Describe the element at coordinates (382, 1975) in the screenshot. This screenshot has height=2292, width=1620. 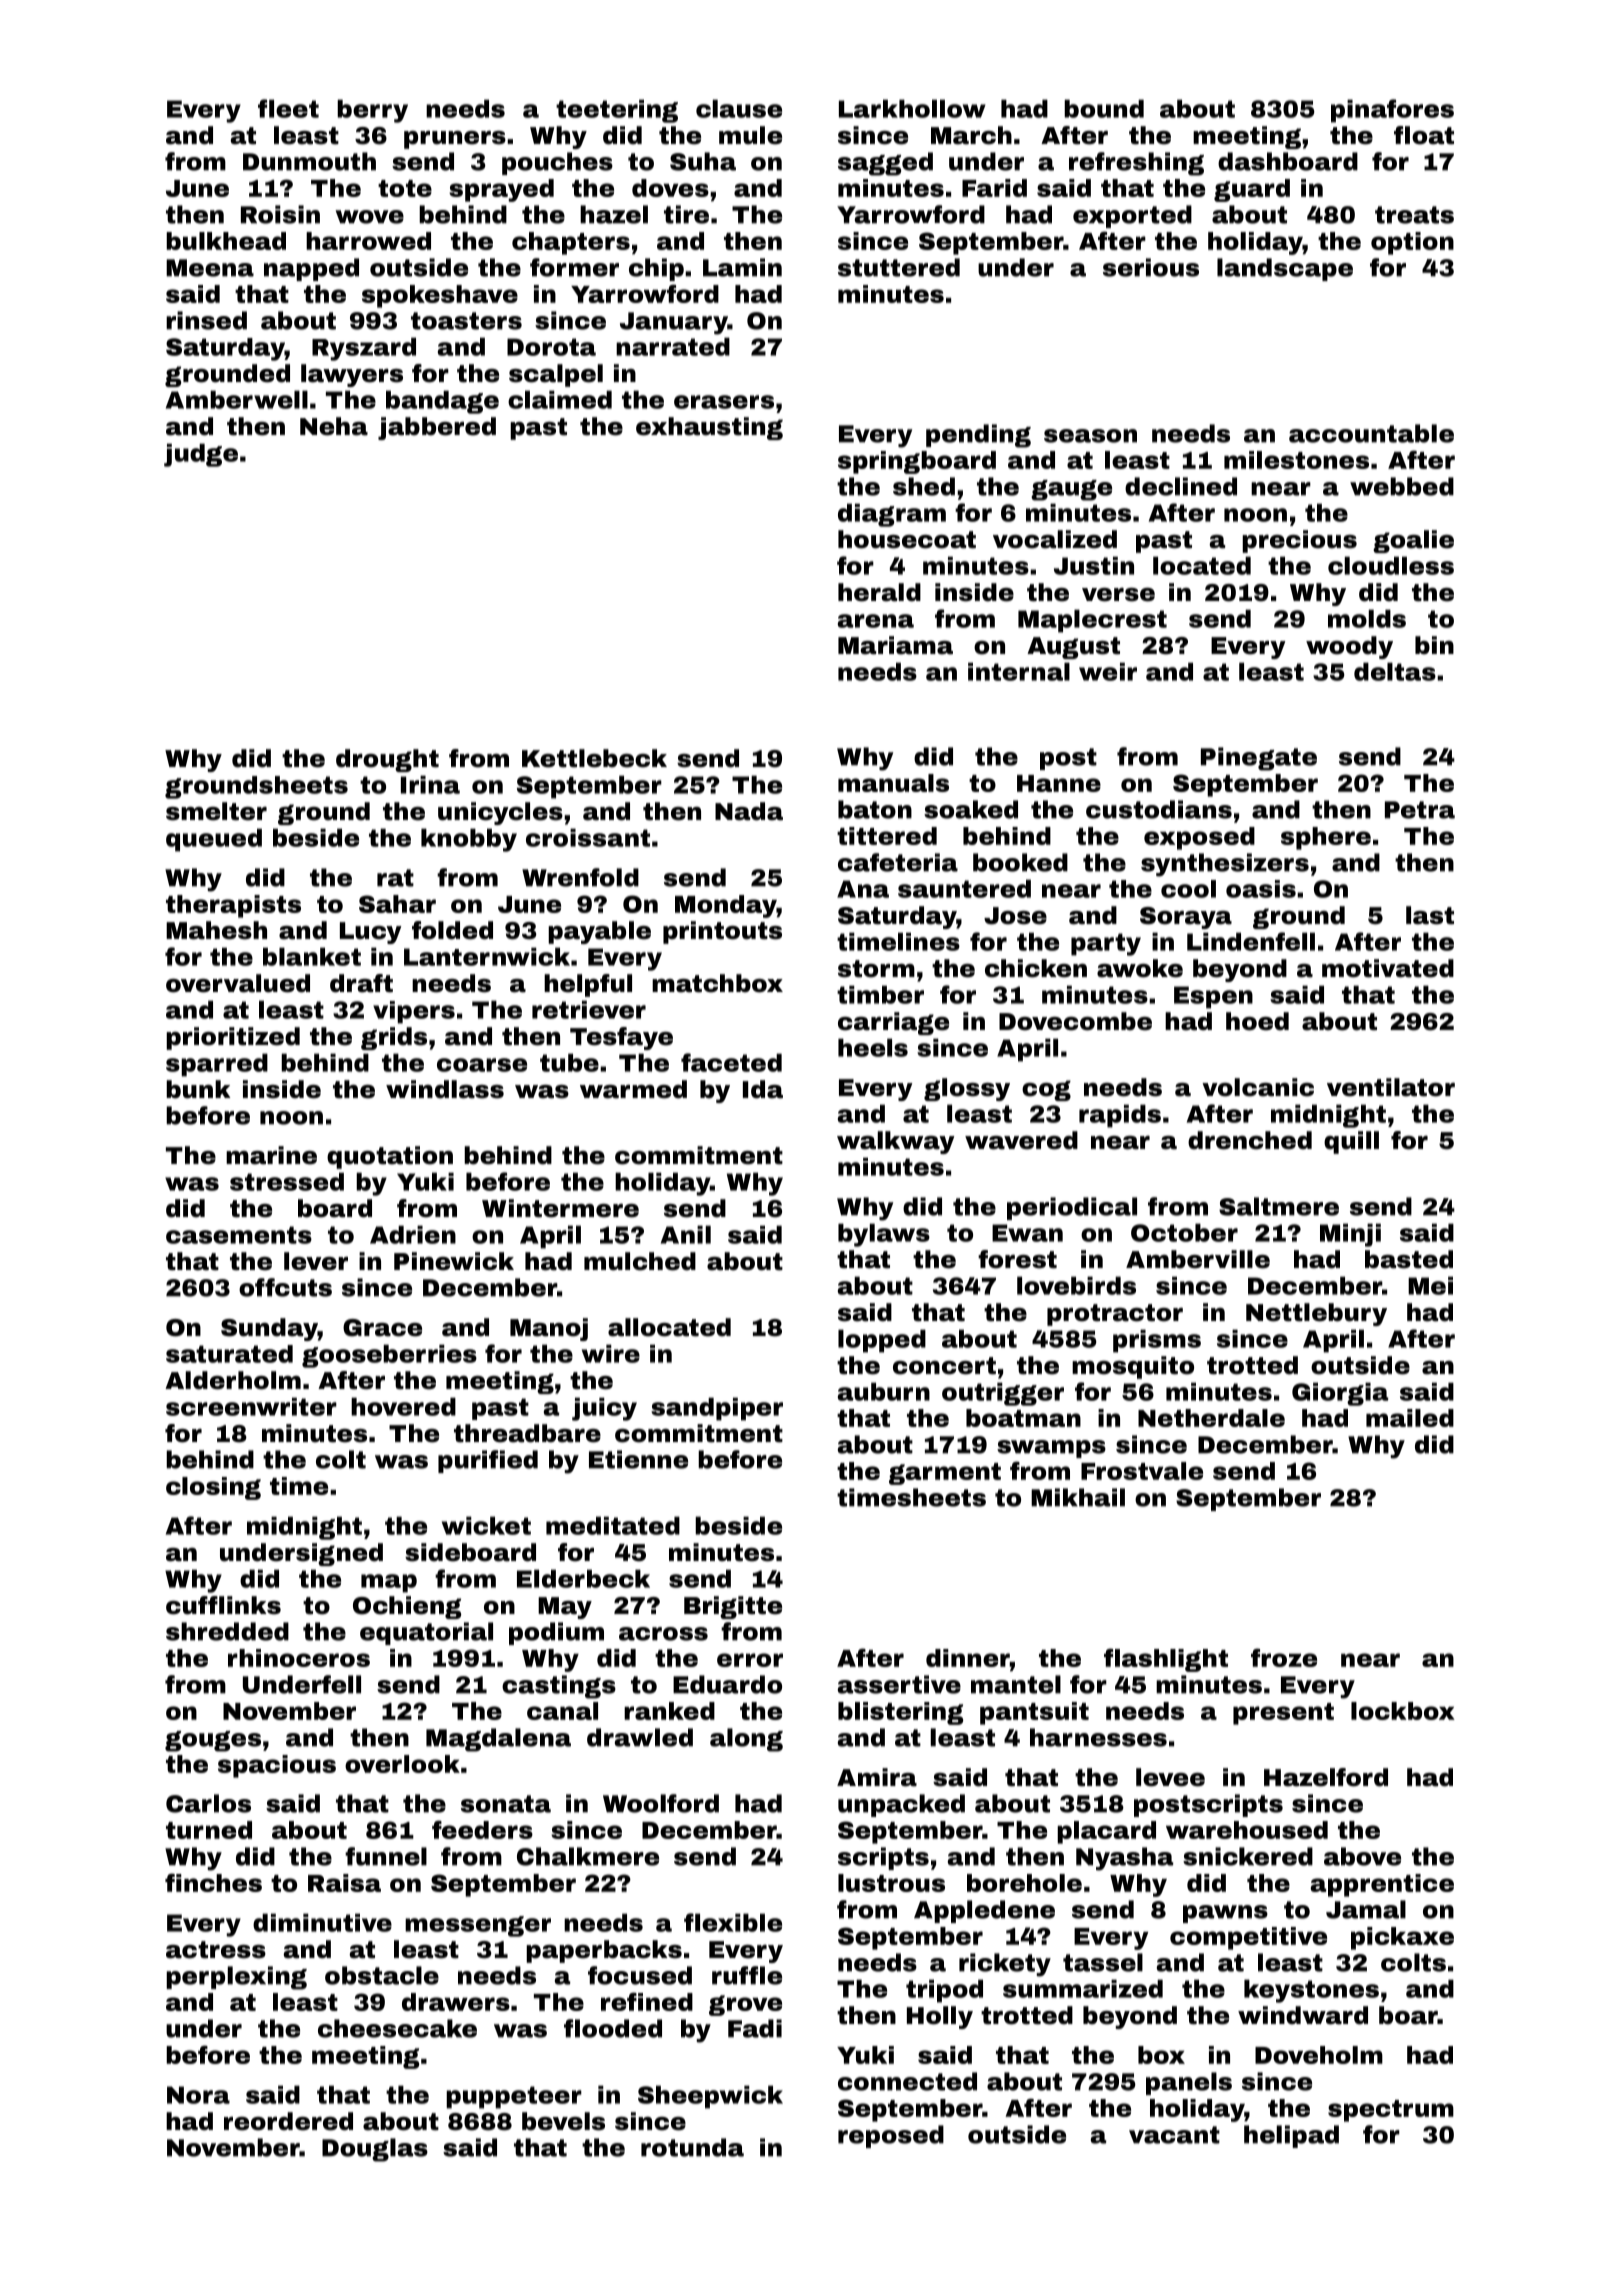
I see `obstacle` at that location.
